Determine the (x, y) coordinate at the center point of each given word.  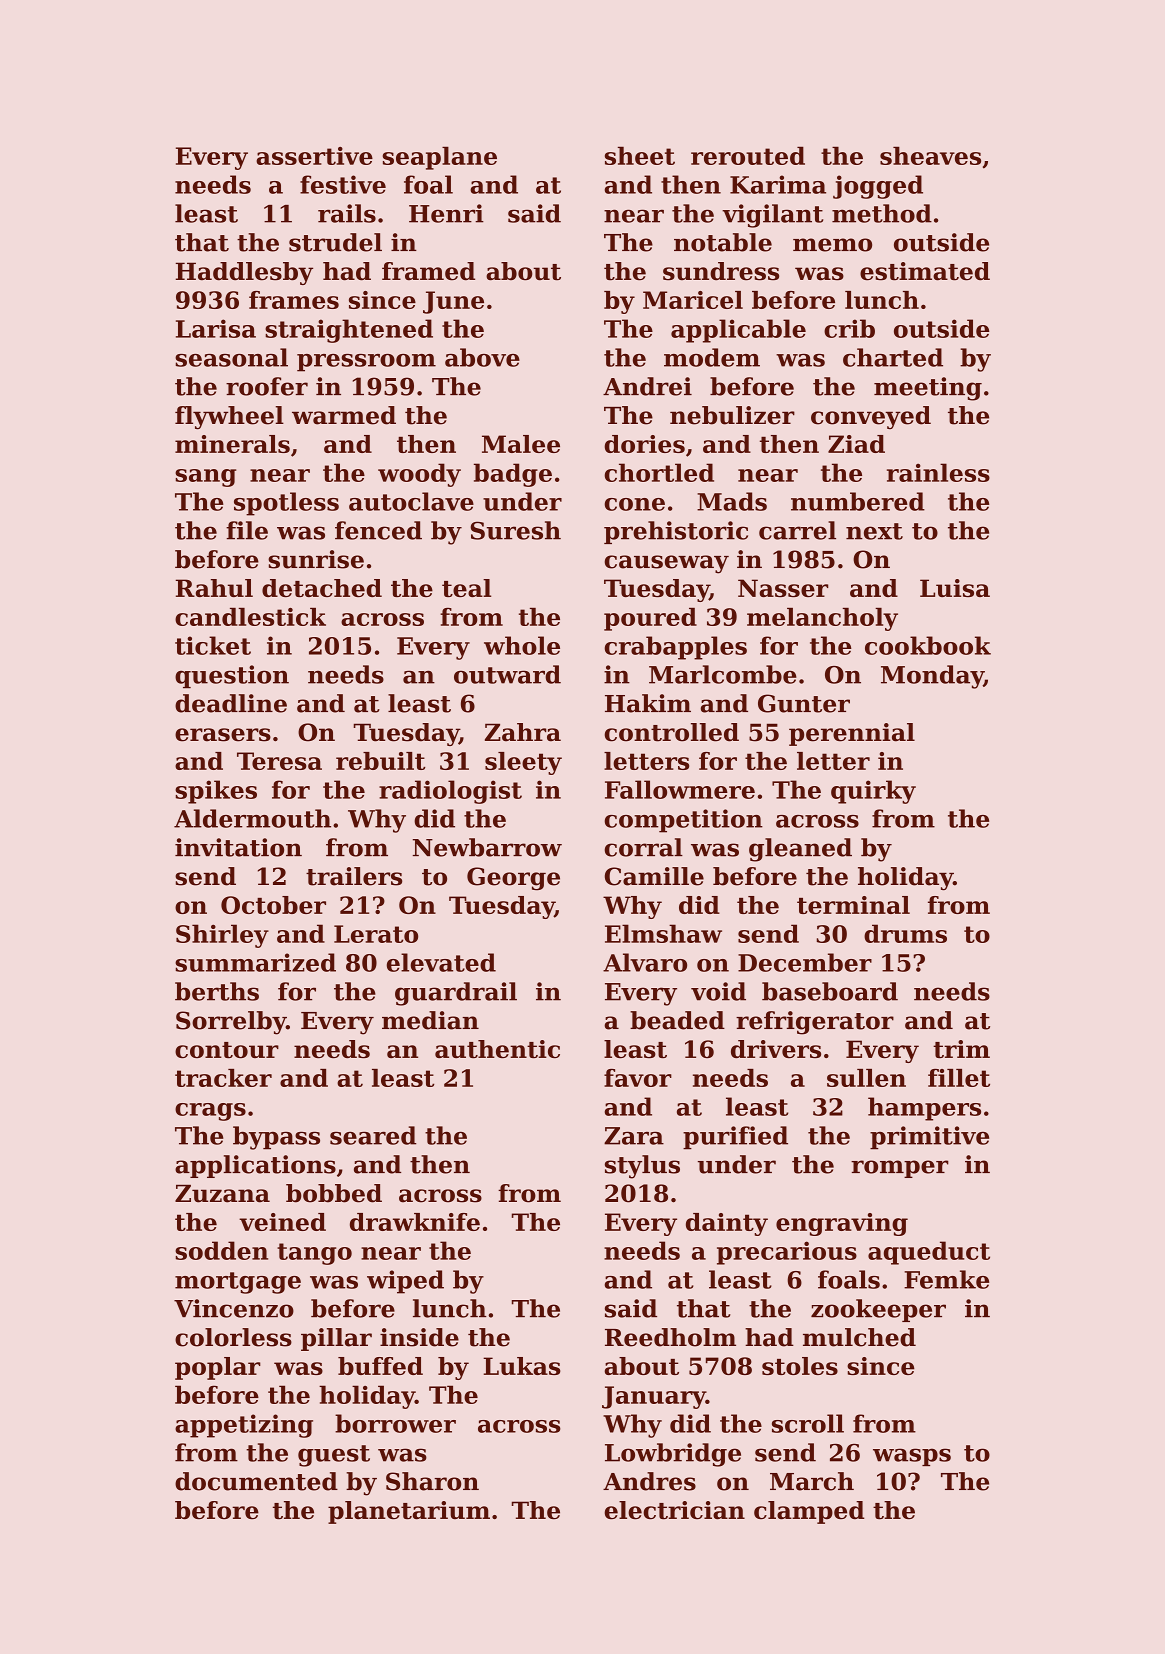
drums (905, 933)
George (513, 879)
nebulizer (732, 415)
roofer (267, 386)
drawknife (415, 1222)
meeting (928, 389)
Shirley (222, 936)
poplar (218, 1368)
